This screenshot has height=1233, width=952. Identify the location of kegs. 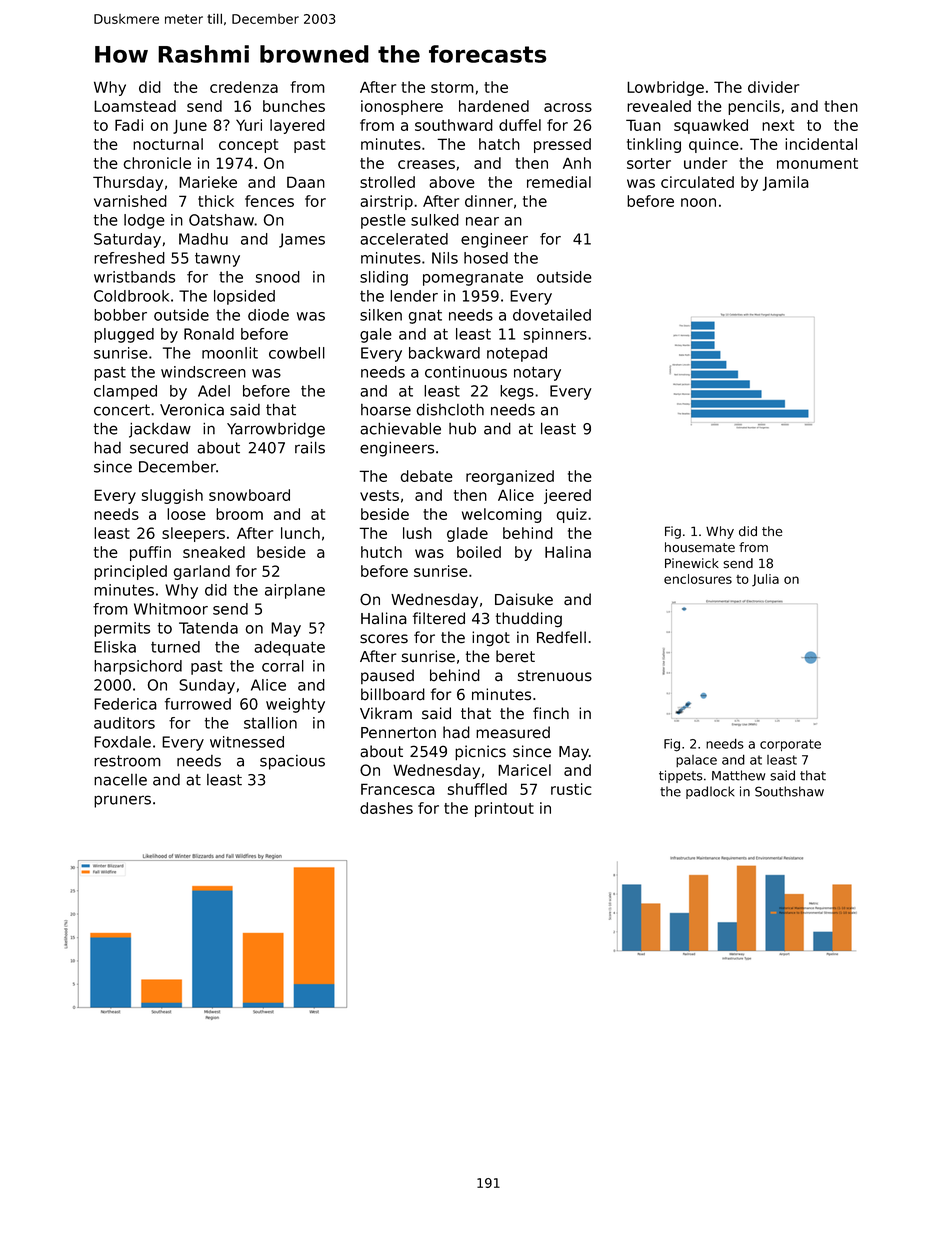
(517, 392).
